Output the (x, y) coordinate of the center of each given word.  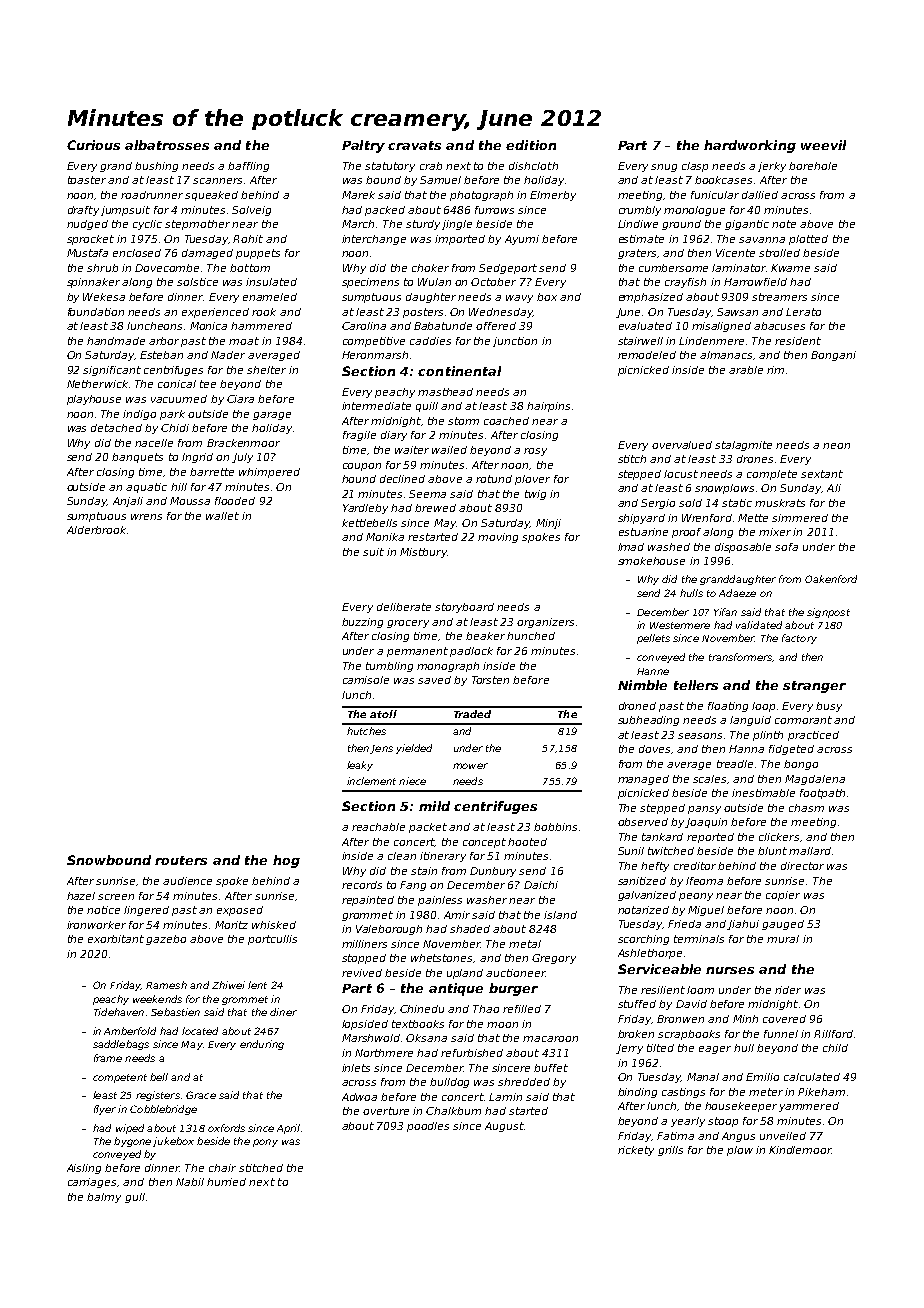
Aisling (84, 1169)
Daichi (541, 885)
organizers (545, 623)
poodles (428, 1127)
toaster (87, 180)
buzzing (362, 623)
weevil (823, 145)
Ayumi (522, 240)
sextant (822, 474)
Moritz (231, 925)
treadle (735, 764)
